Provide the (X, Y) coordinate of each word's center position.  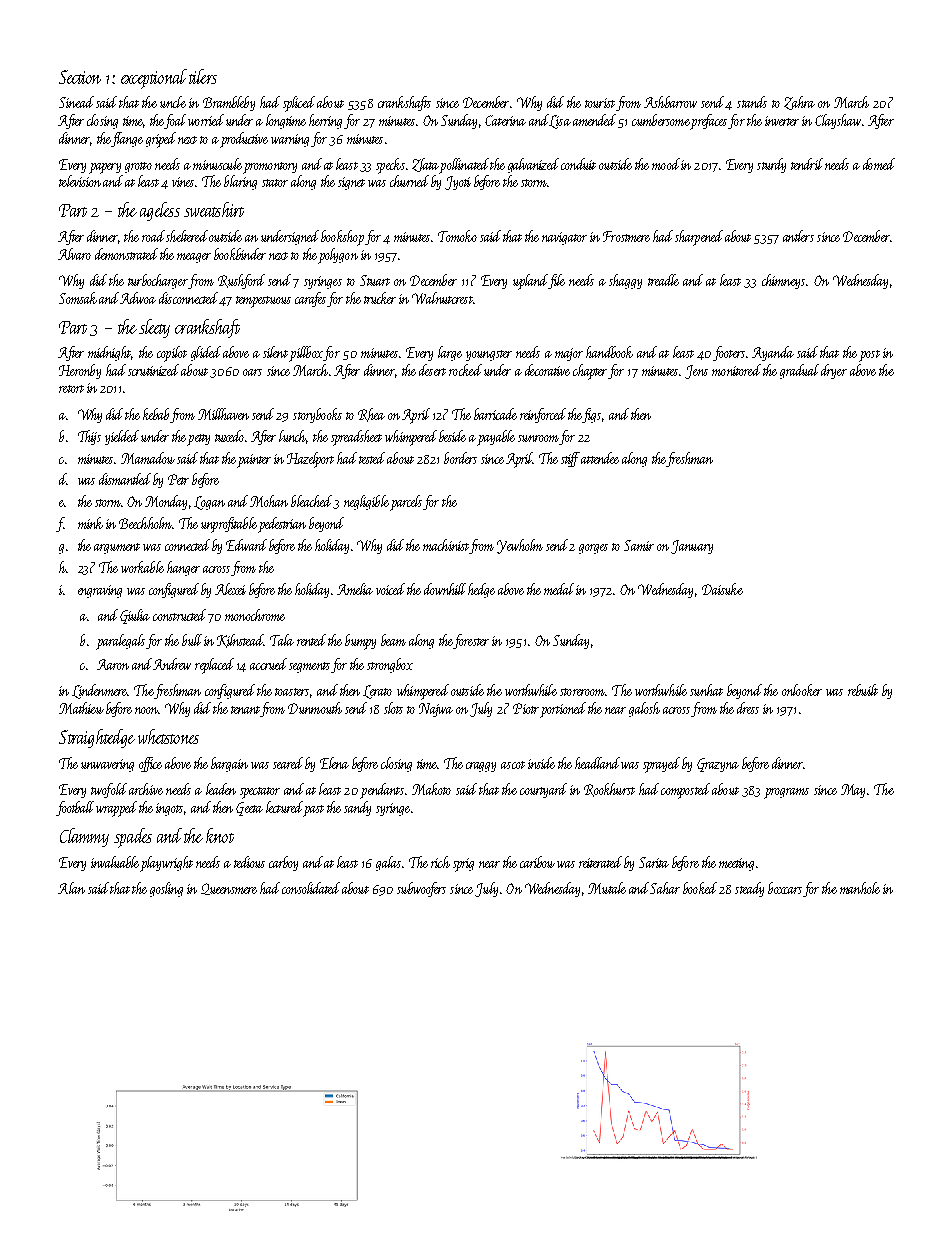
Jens (696, 372)
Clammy (84, 837)
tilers (203, 76)
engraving (100, 591)
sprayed (661, 765)
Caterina (505, 120)
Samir (639, 545)
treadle (663, 280)
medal (559, 589)
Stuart (375, 280)
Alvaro (74, 254)
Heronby (80, 371)
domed (879, 164)
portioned (563, 710)
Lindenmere (99, 691)
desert (432, 370)
